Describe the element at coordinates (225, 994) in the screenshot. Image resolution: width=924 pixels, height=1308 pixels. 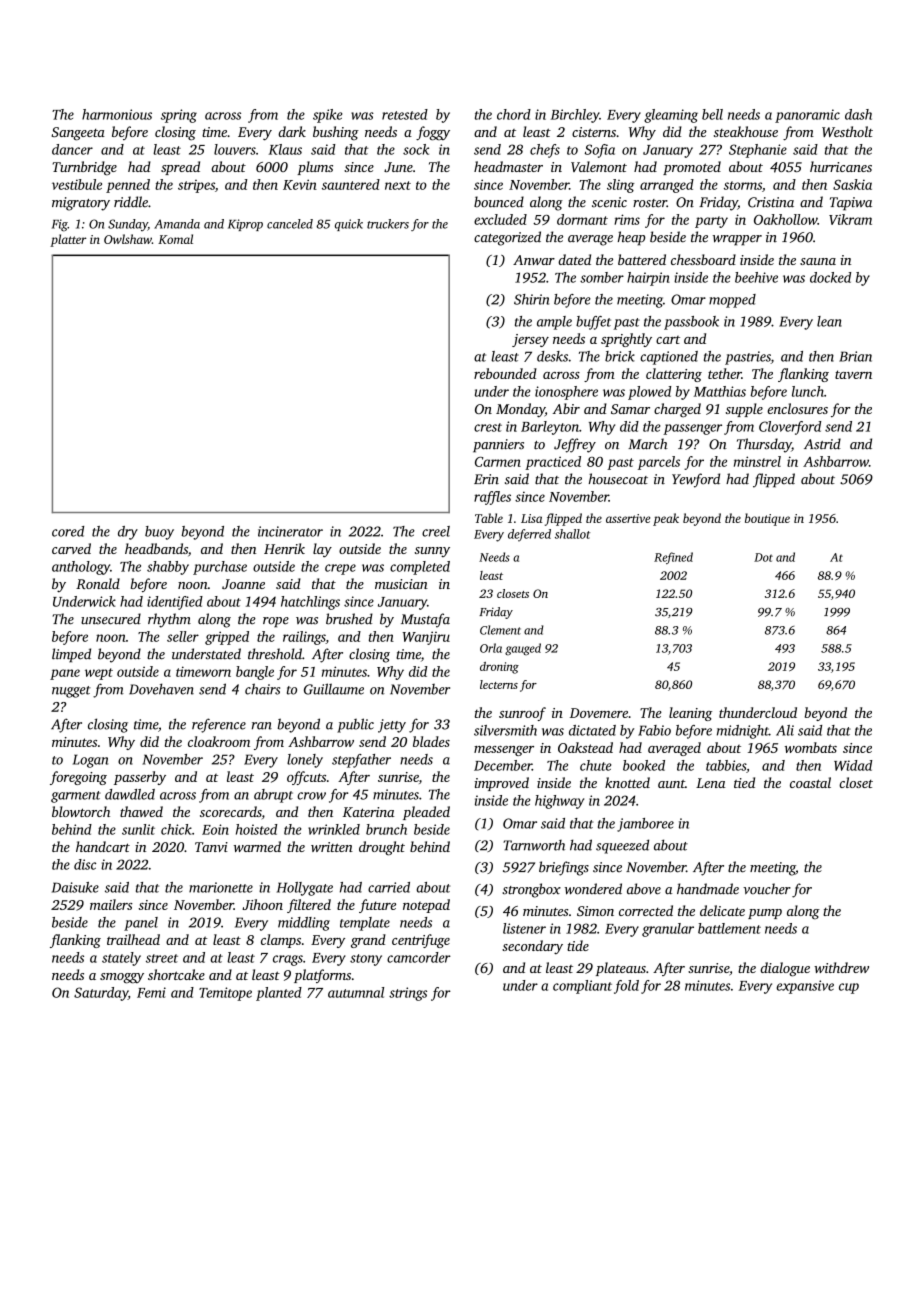
I see `Temitope` at that location.
